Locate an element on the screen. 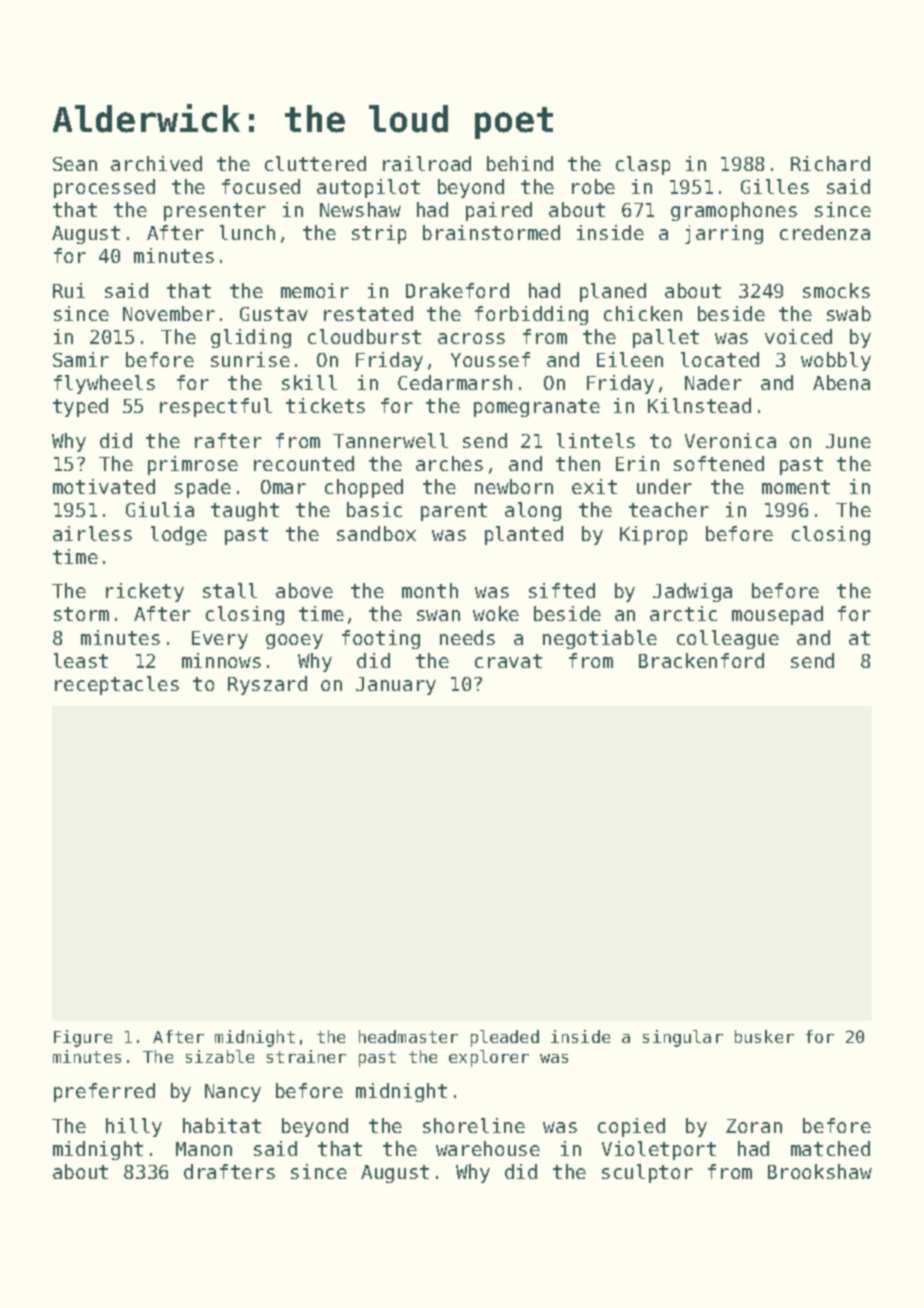 Image resolution: width=924 pixels, height=1308 pixels. Sean is located at coordinates (75, 164).
